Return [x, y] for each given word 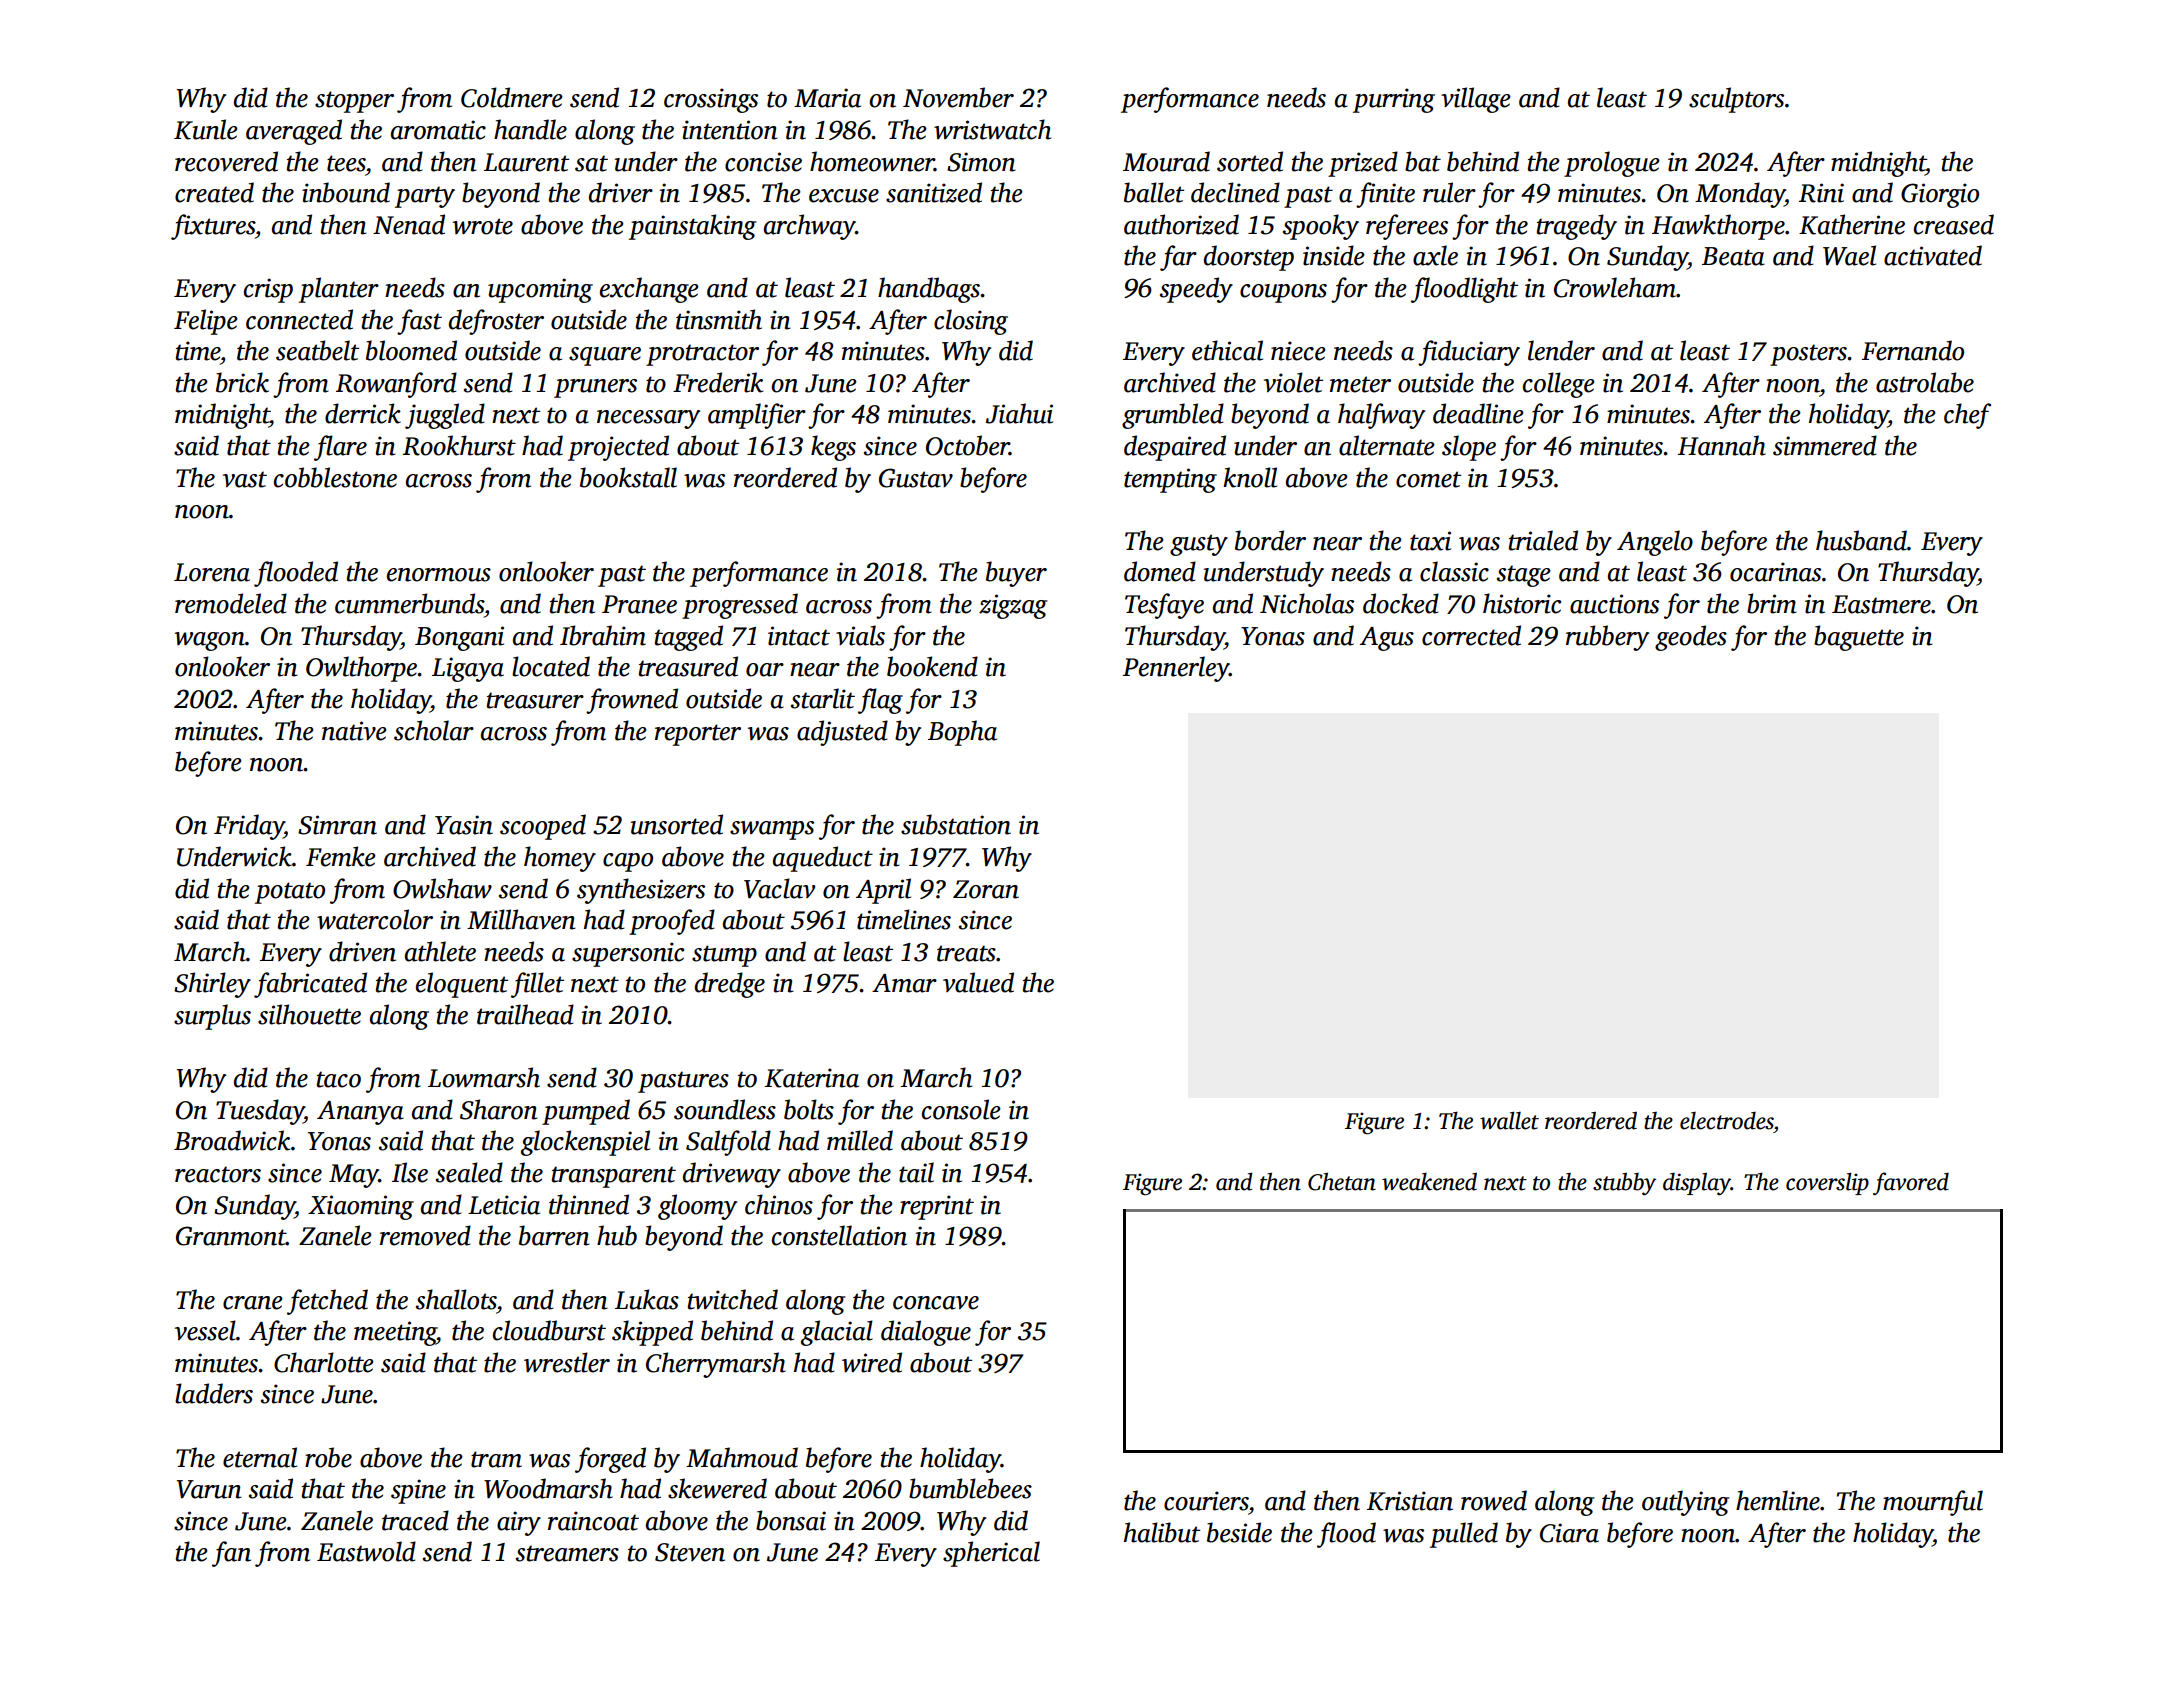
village [1476, 100]
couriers [1206, 1501]
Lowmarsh [484, 1077]
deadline [1478, 413]
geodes [1691, 638]
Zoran [986, 889]
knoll [1250, 477]
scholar [434, 730]
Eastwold [366, 1551]
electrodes [1727, 1121]
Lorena [212, 572]
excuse [844, 196]
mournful [1933, 1503]
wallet [1509, 1120]
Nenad [409, 224]
